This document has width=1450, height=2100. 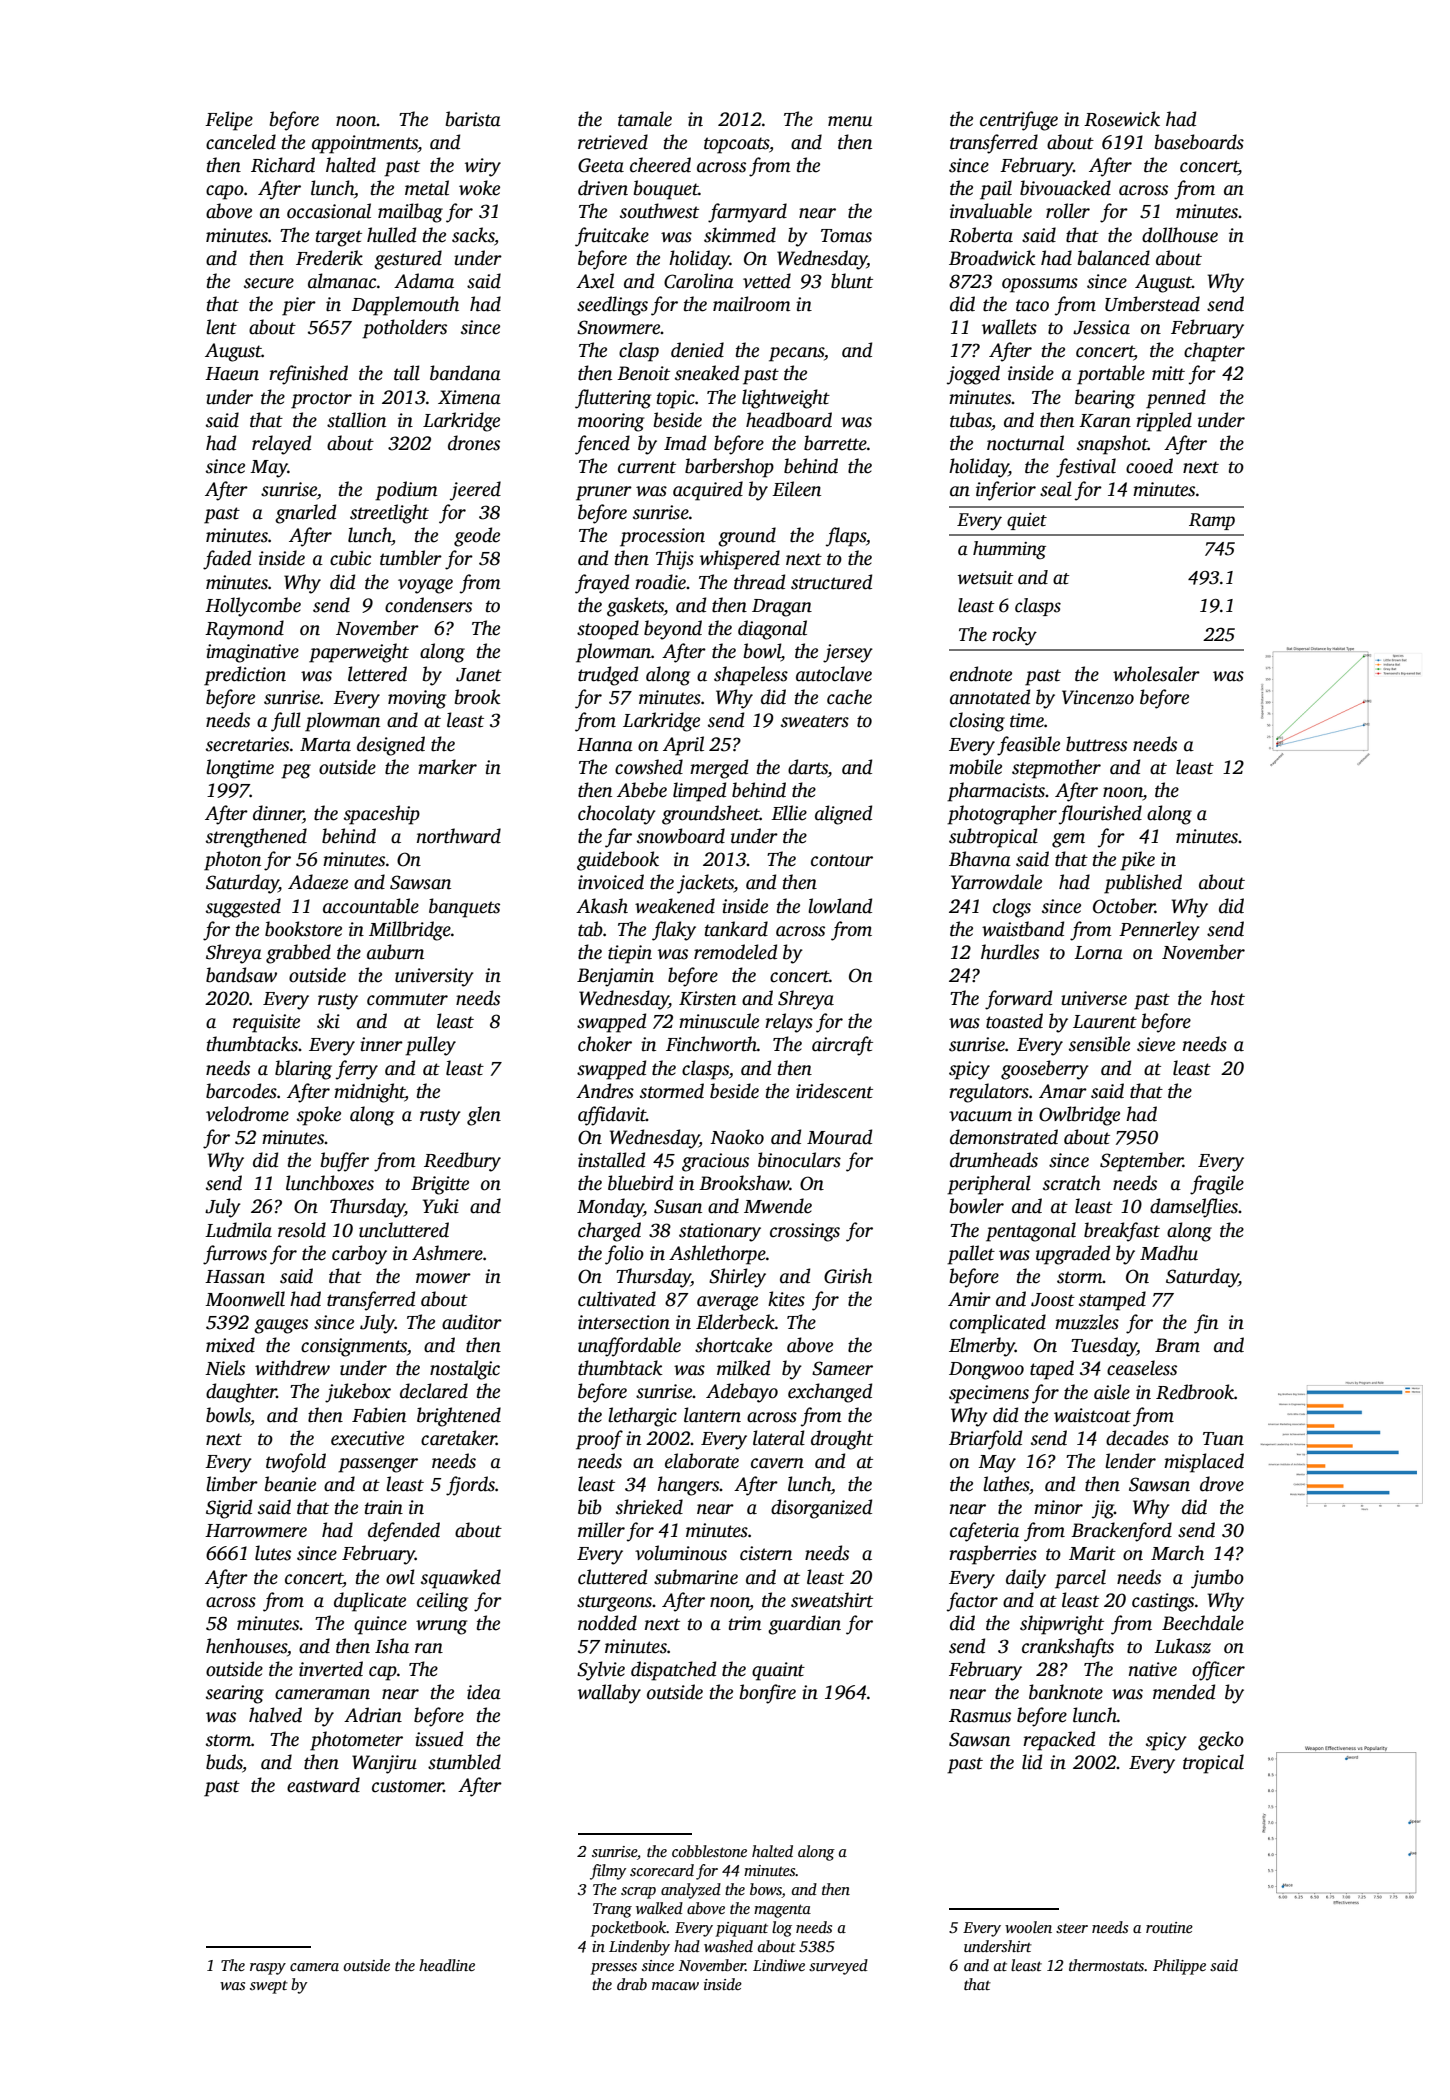 What do you see at coordinates (235, 1694) in the document?
I see `searing` at bounding box center [235, 1694].
